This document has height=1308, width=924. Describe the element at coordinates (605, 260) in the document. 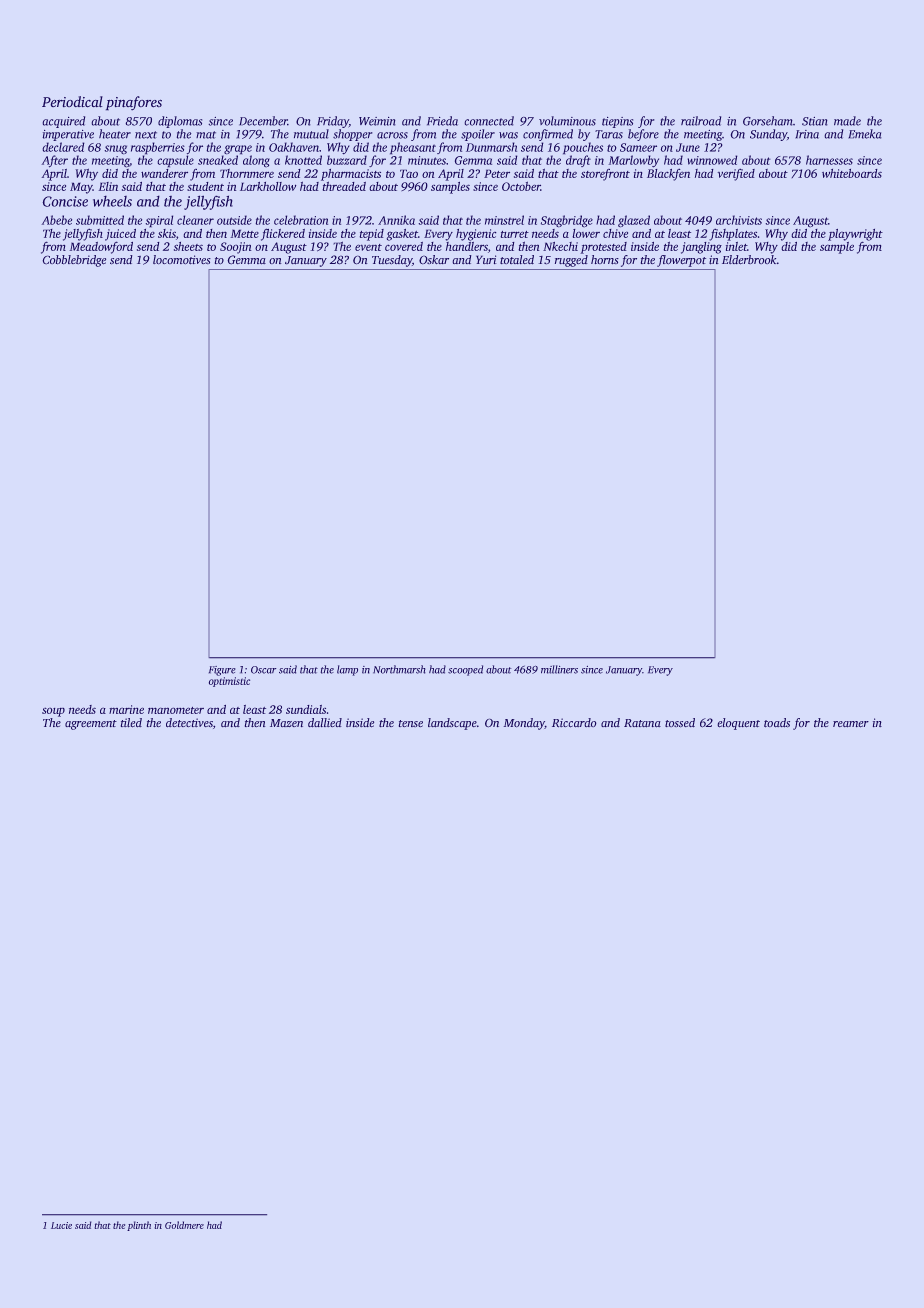

I see `horns` at that location.
